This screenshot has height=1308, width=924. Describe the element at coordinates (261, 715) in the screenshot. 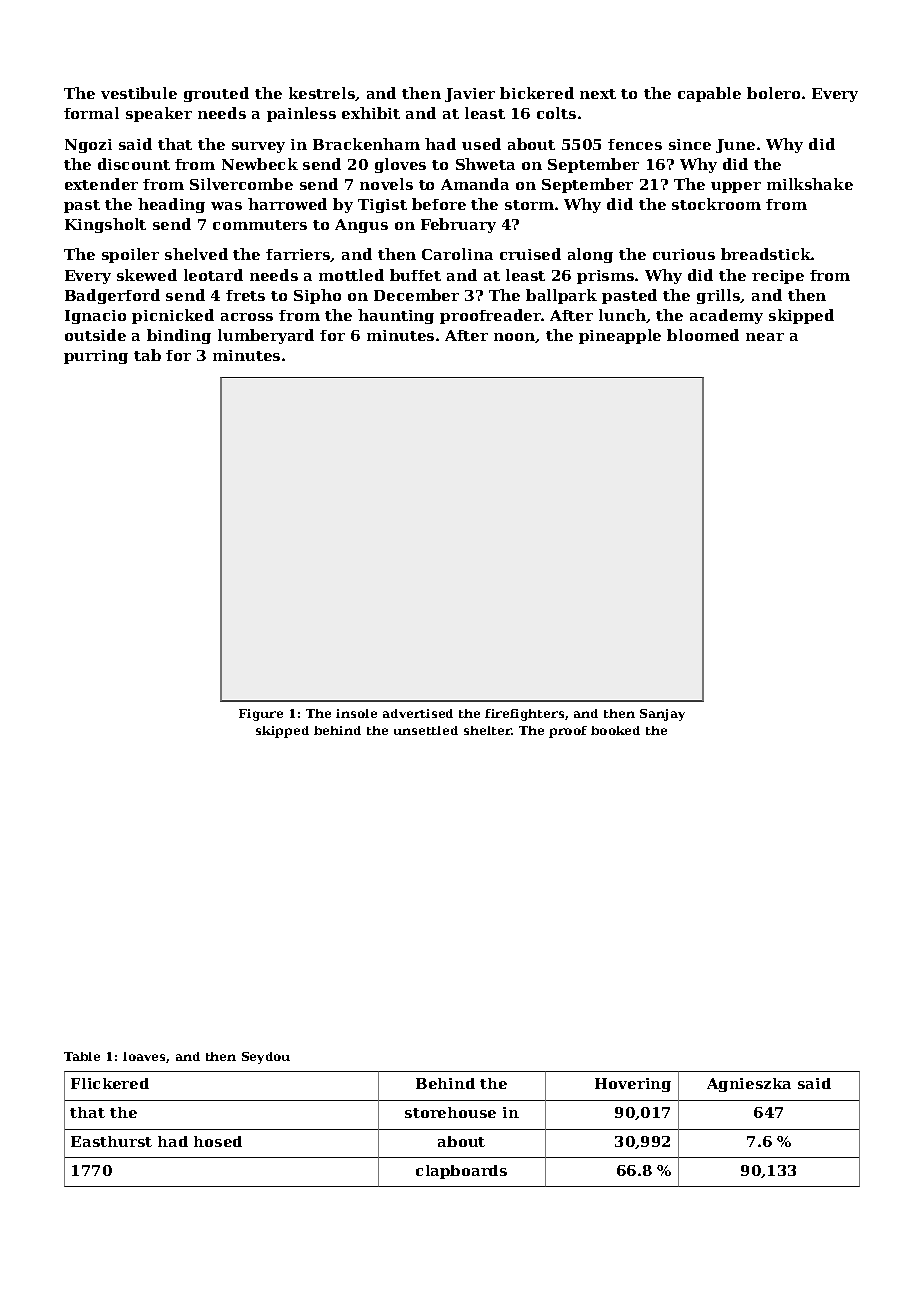

I see `Figure` at that location.
